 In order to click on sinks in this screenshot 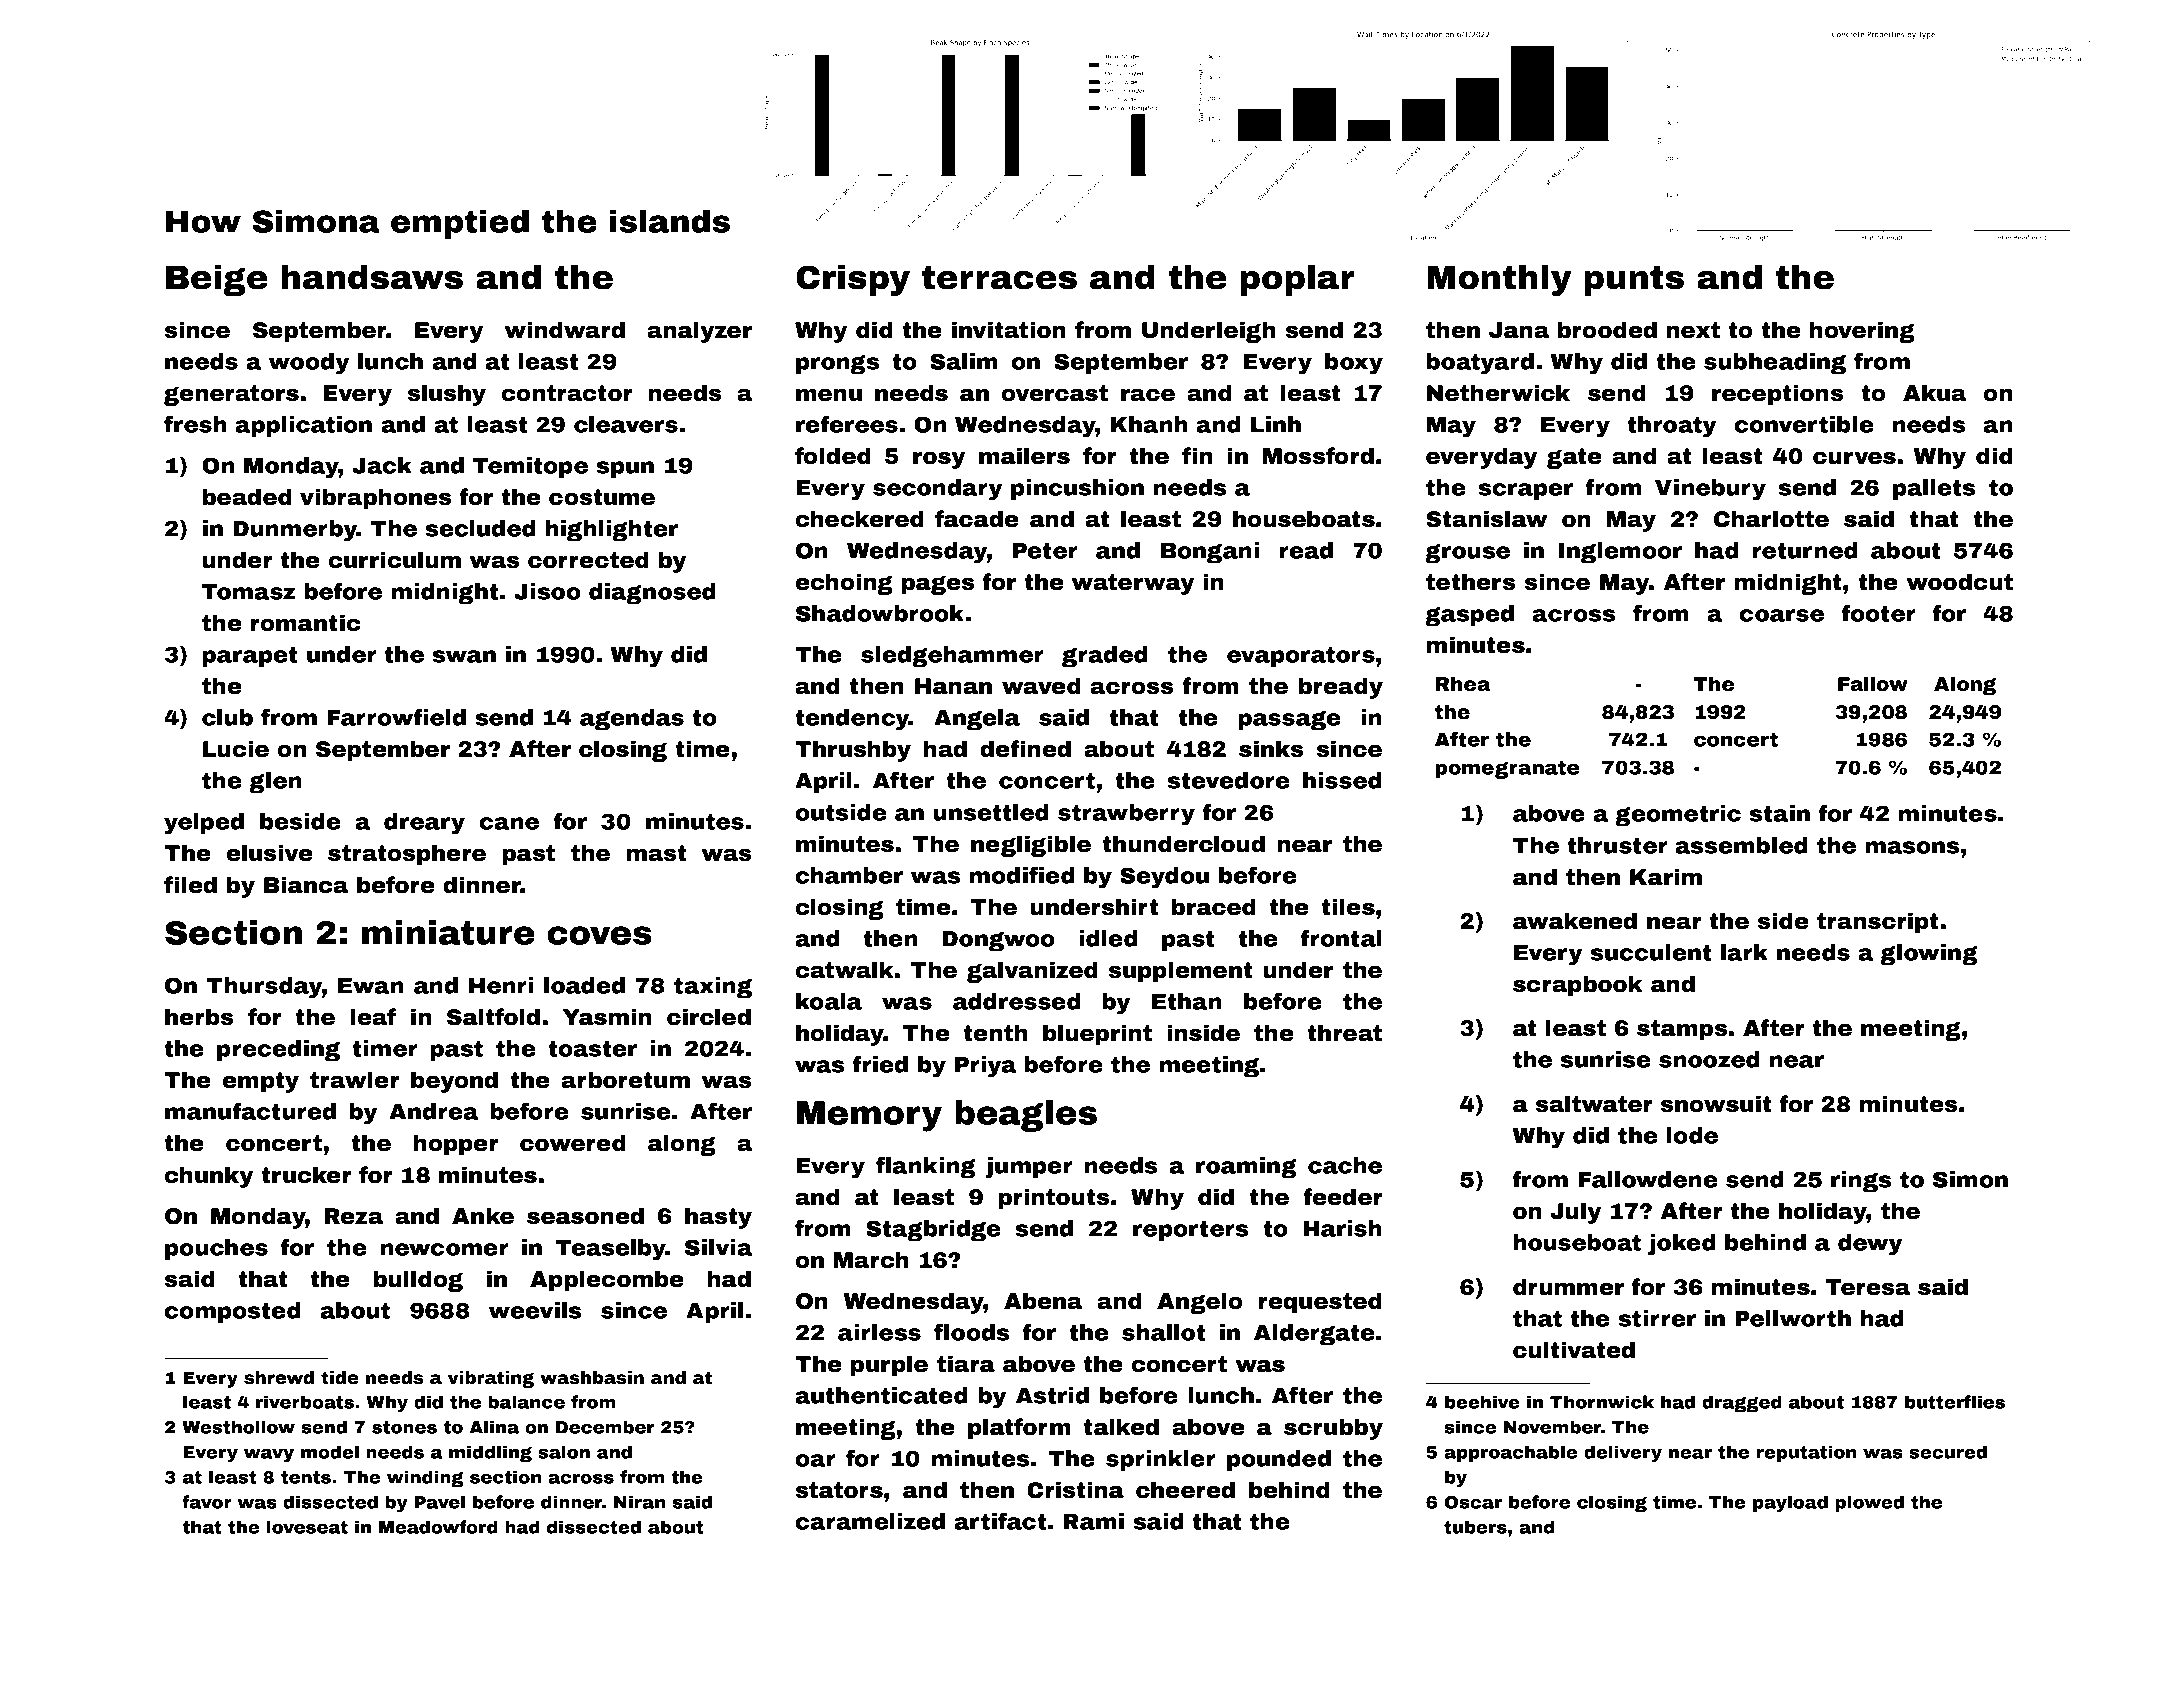, I will do `click(1271, 749)`.
